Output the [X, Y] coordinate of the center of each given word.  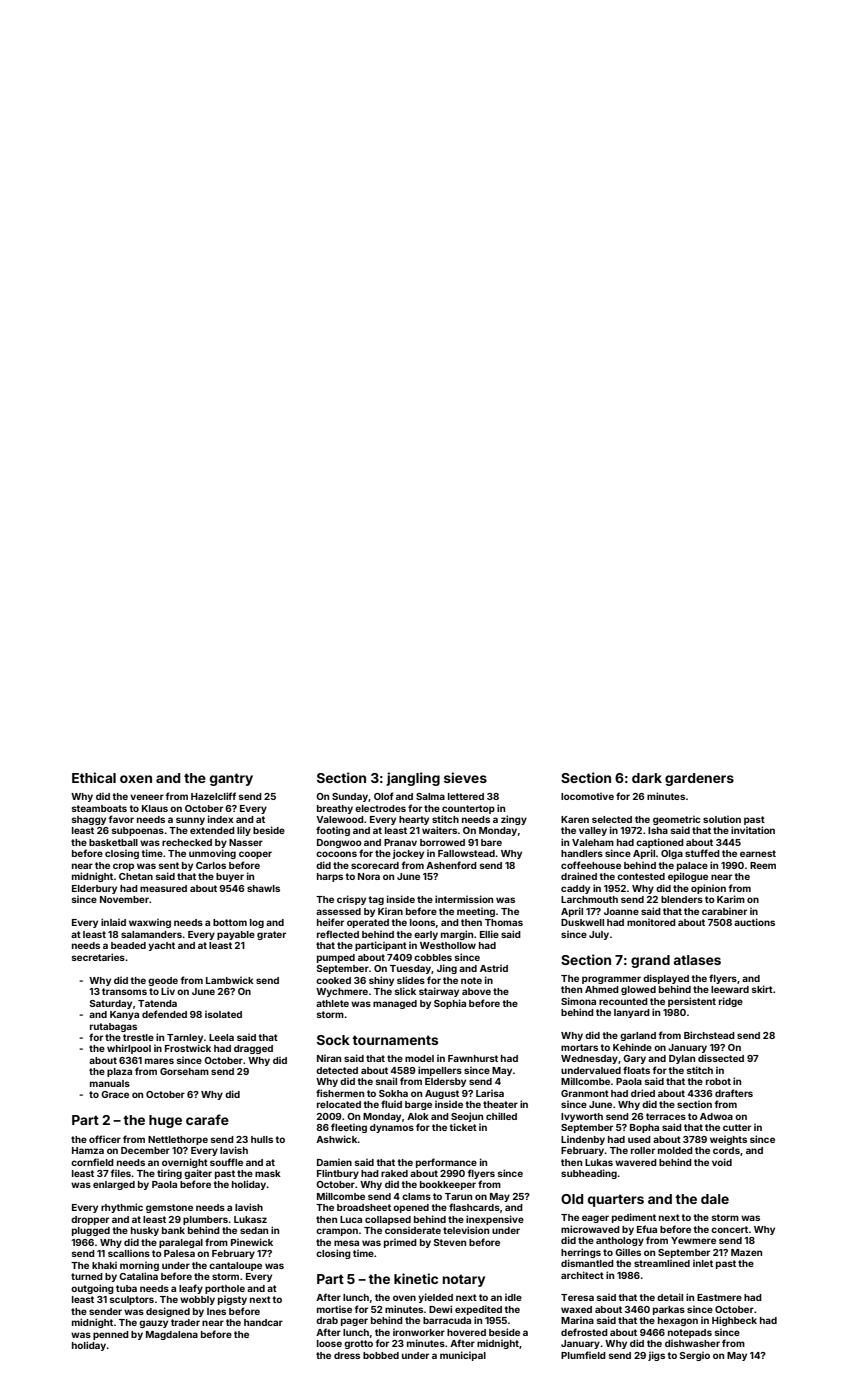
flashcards [474, 1207]
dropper [90, 1220]
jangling [413, 779]
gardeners [699, 779]
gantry [231, 779]
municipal [463, 1356]
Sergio [695, 1356]
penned [111, 1335]
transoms [124, 991]
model [419, 1058]
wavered [636, 1162]
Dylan [682, 1059]
